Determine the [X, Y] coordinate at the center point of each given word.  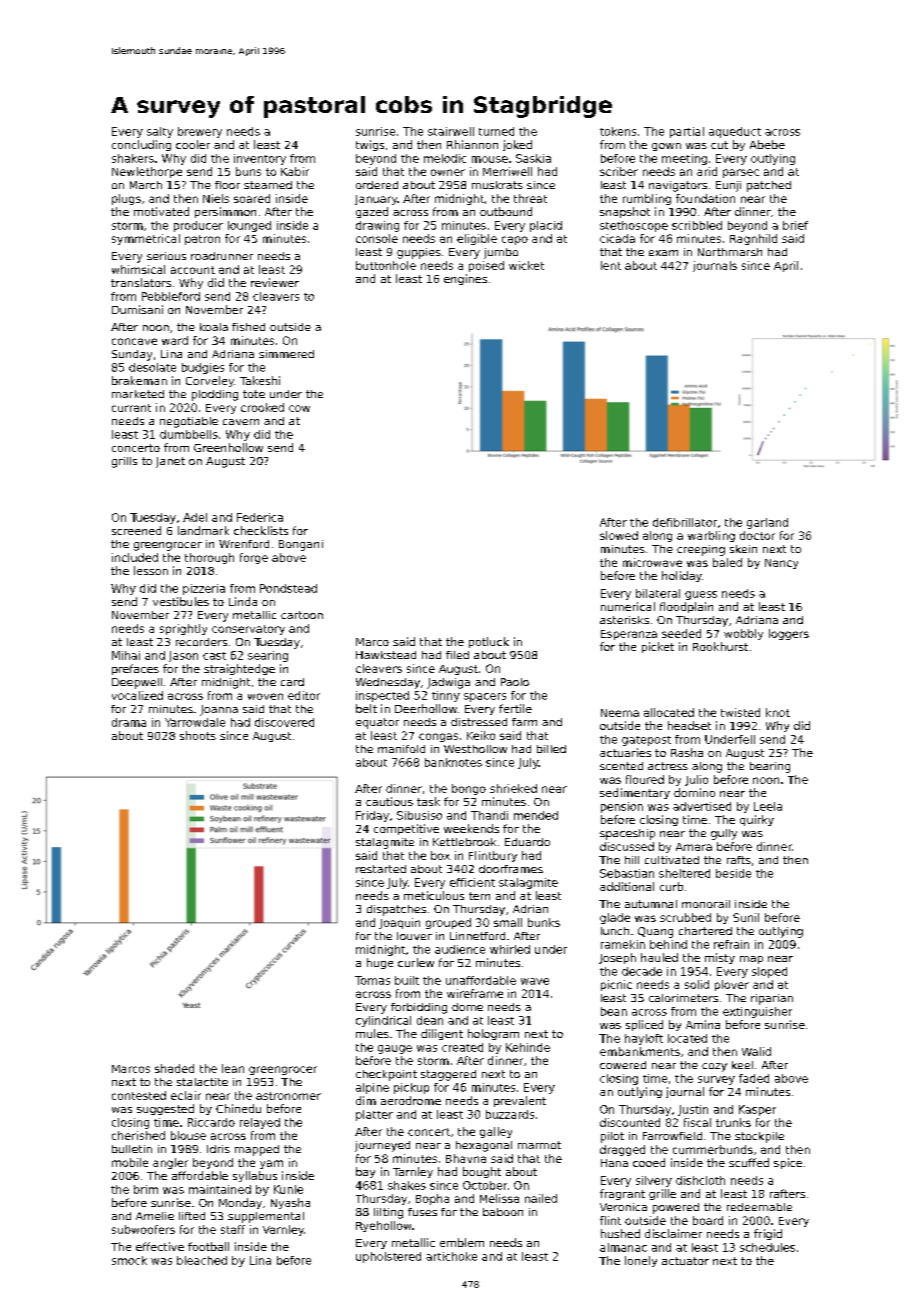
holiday [682, 576]
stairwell [451, 131]
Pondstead [288, 588]
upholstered [388, 1257]
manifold [401, 749]
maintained [220, 1189]
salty [160, 132]
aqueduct [735, 132]
